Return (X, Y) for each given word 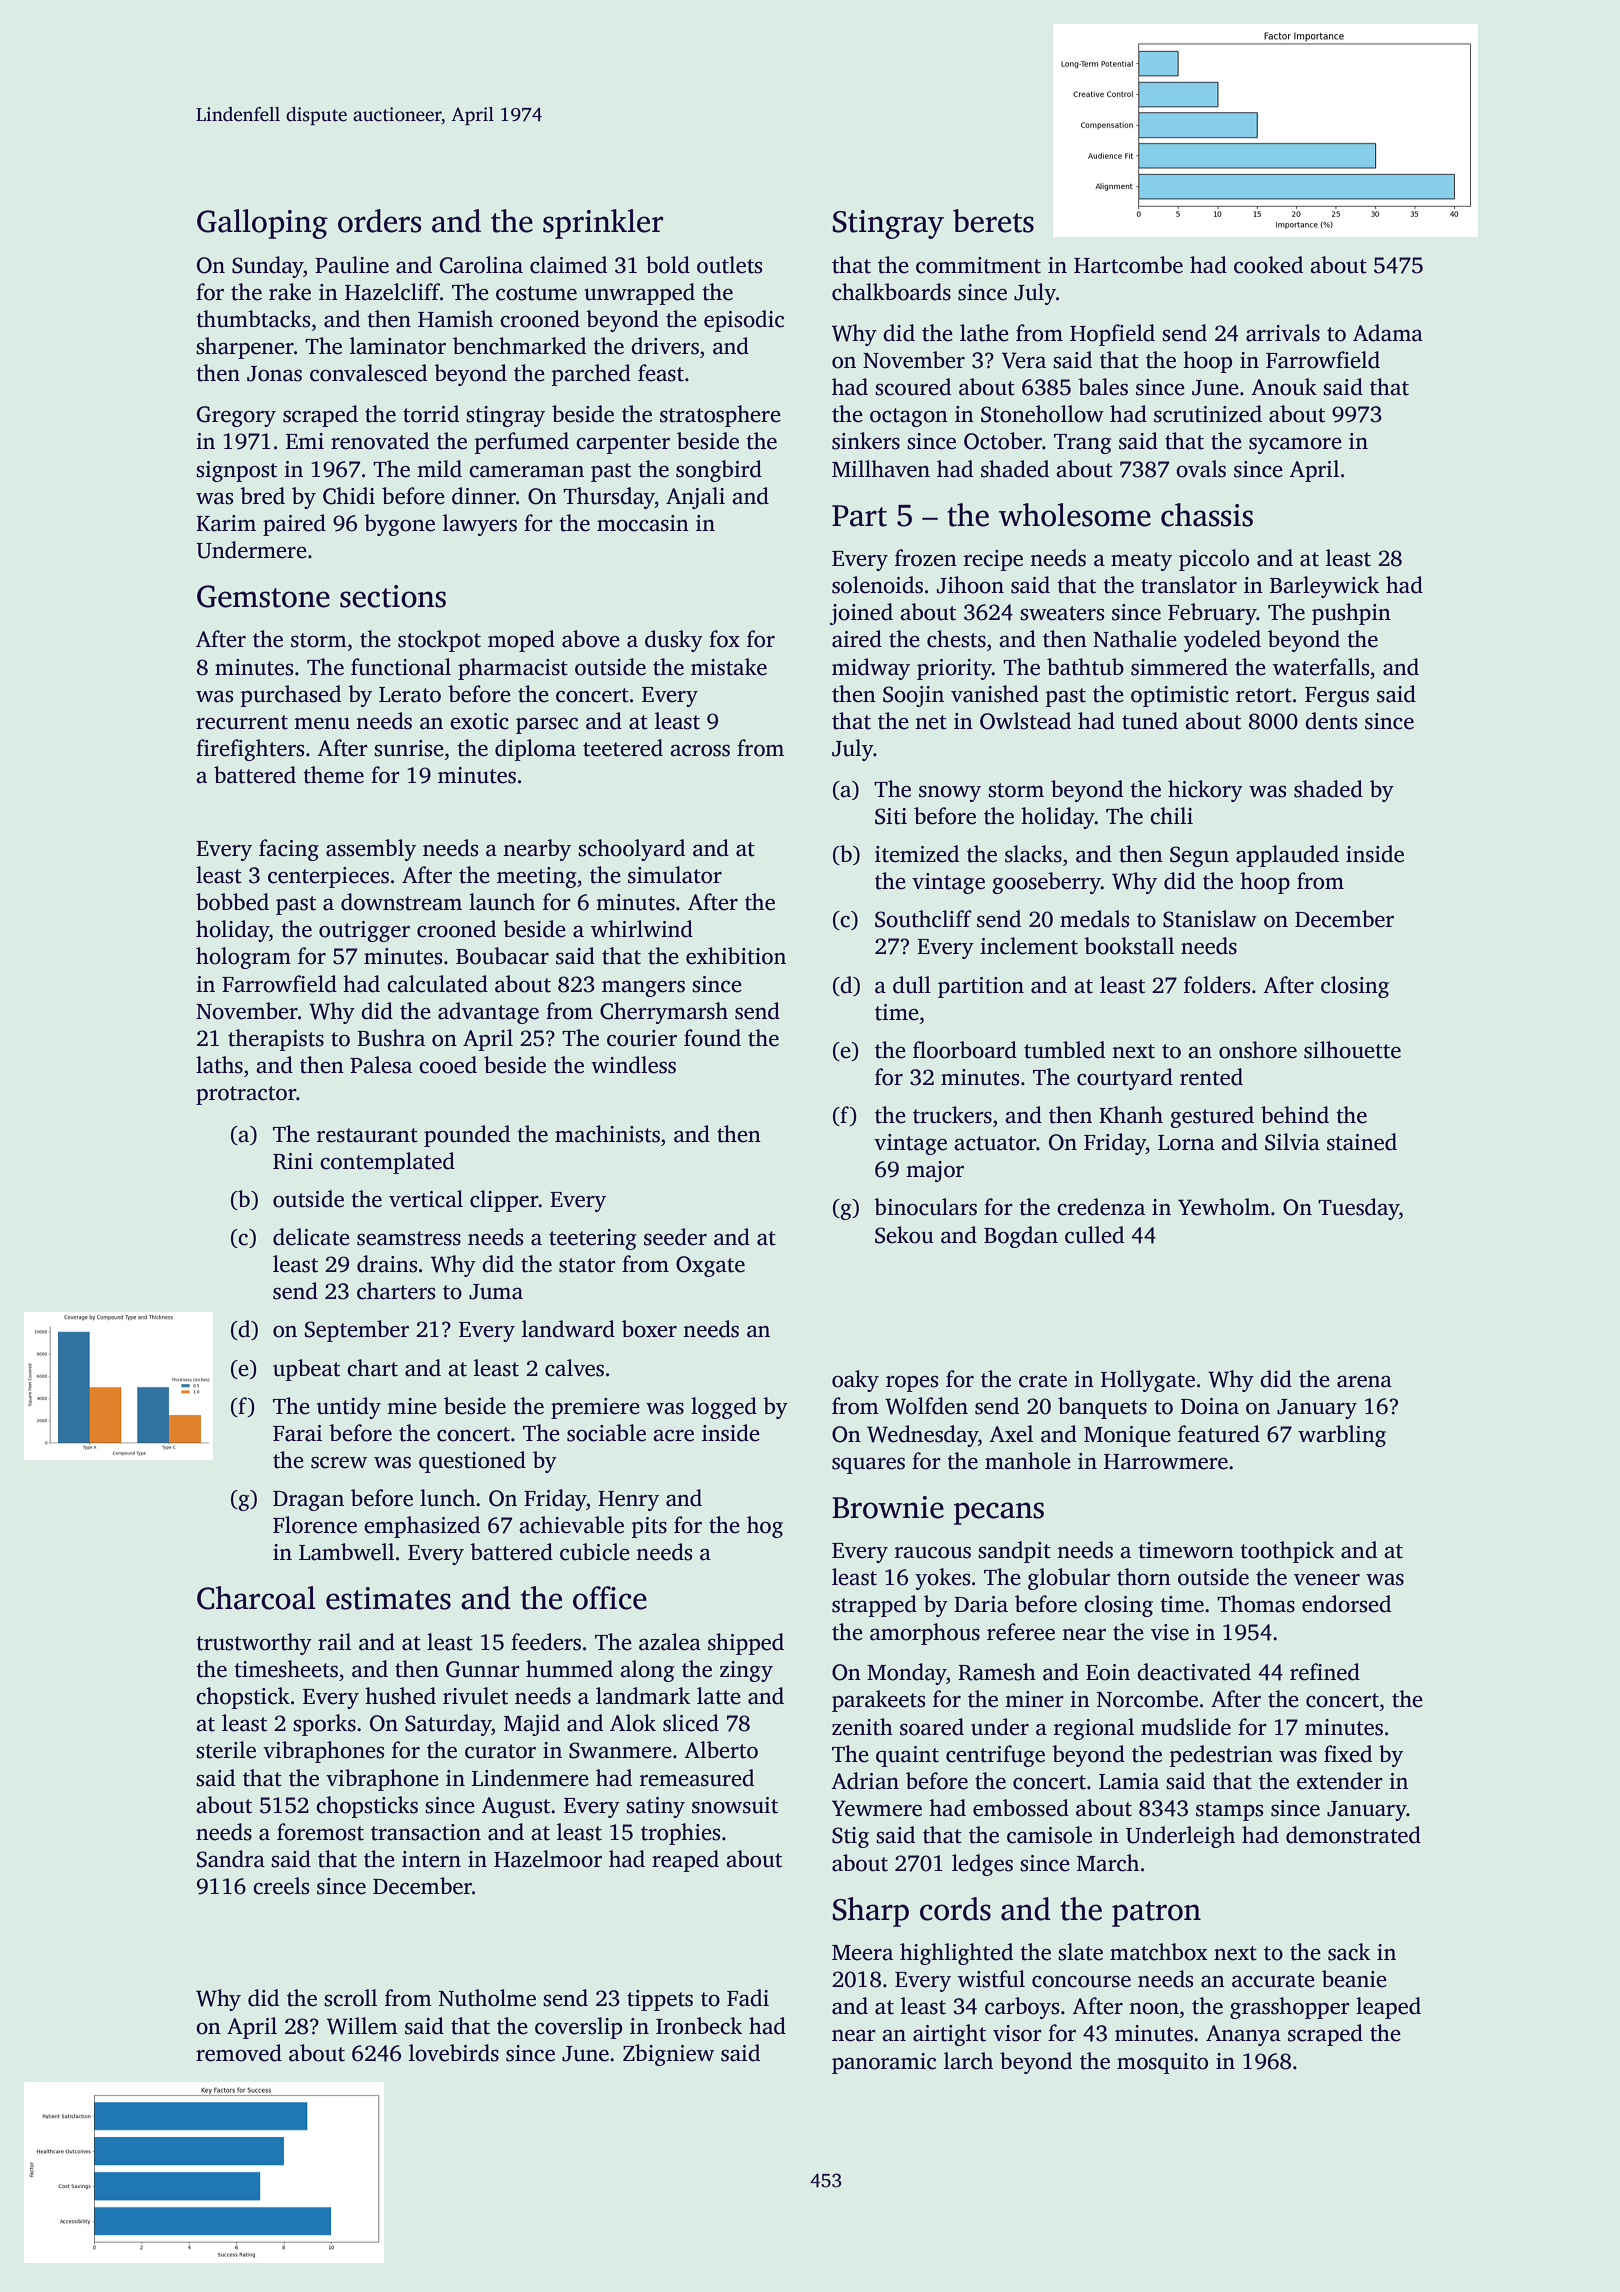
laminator (398, 346)
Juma (496, 1292)
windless (633, 1065)
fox (724, 639)
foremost (320, 1832)
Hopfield (1112, 335)
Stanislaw (1210, 919)
